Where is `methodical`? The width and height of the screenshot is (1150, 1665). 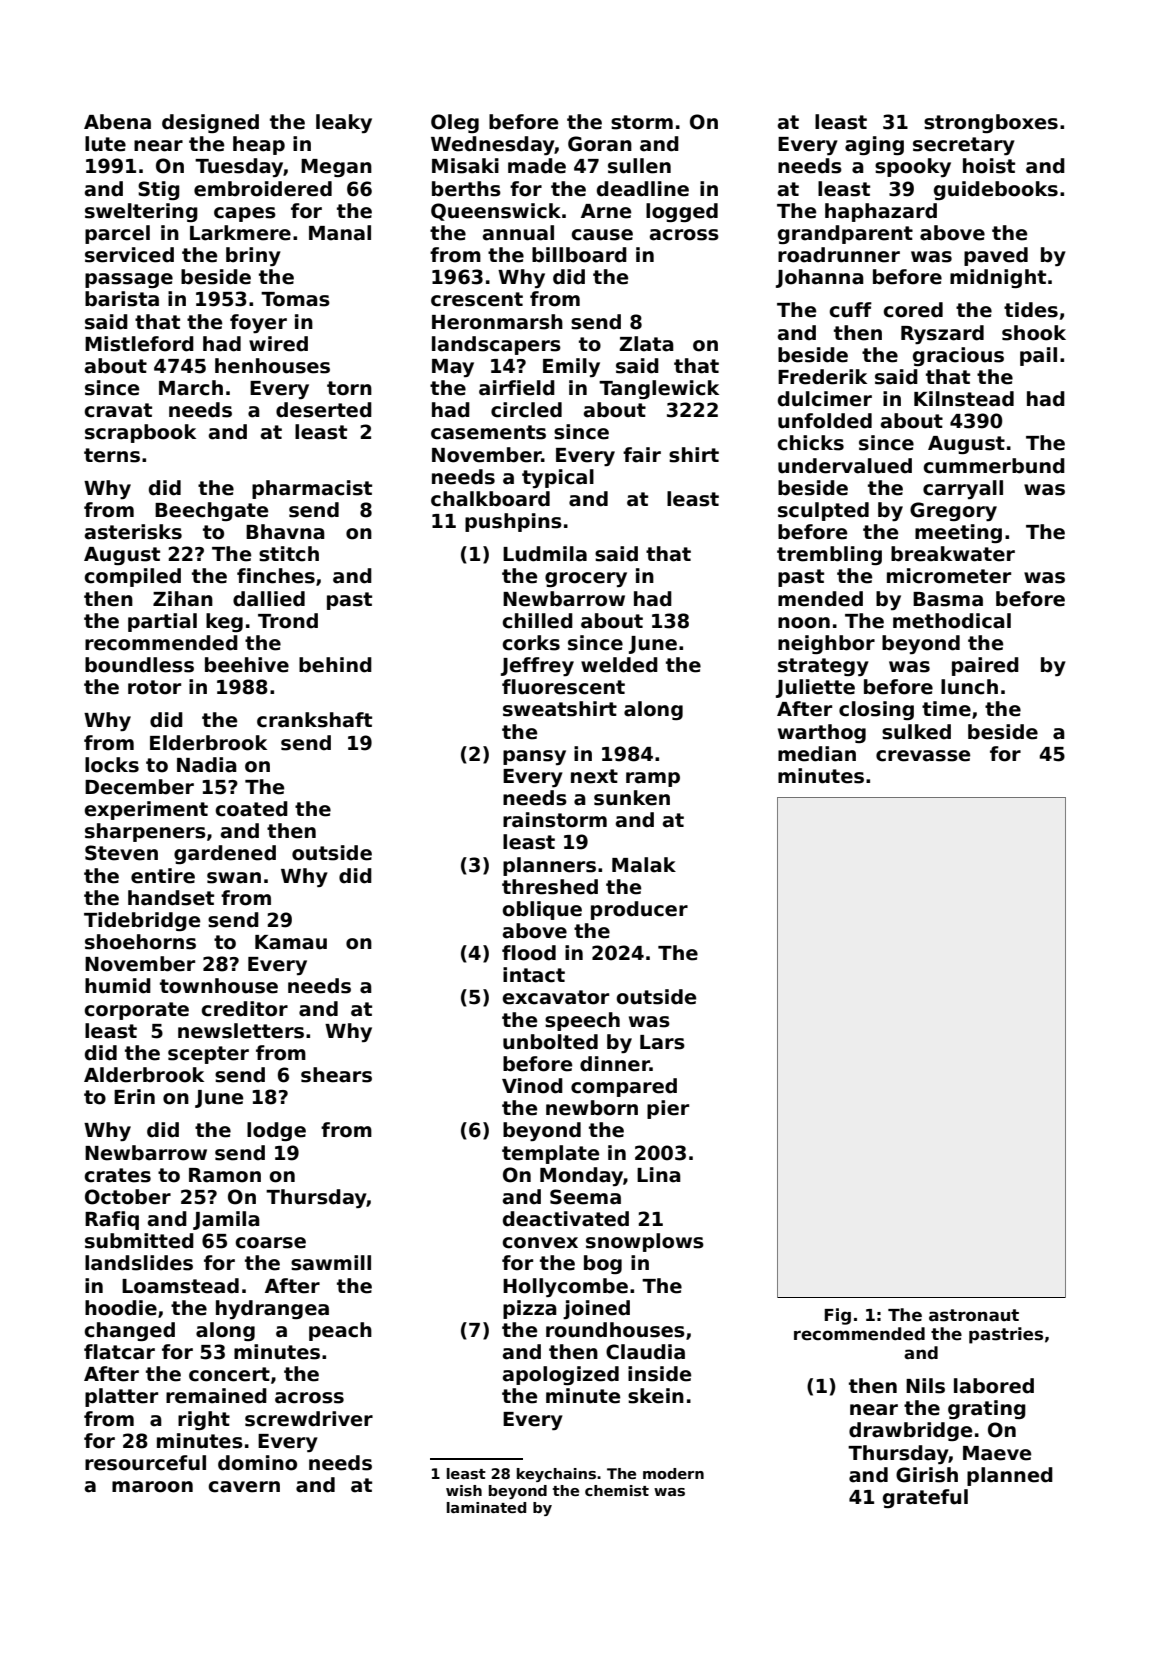
methodical is located at coordinates (952, 621).
